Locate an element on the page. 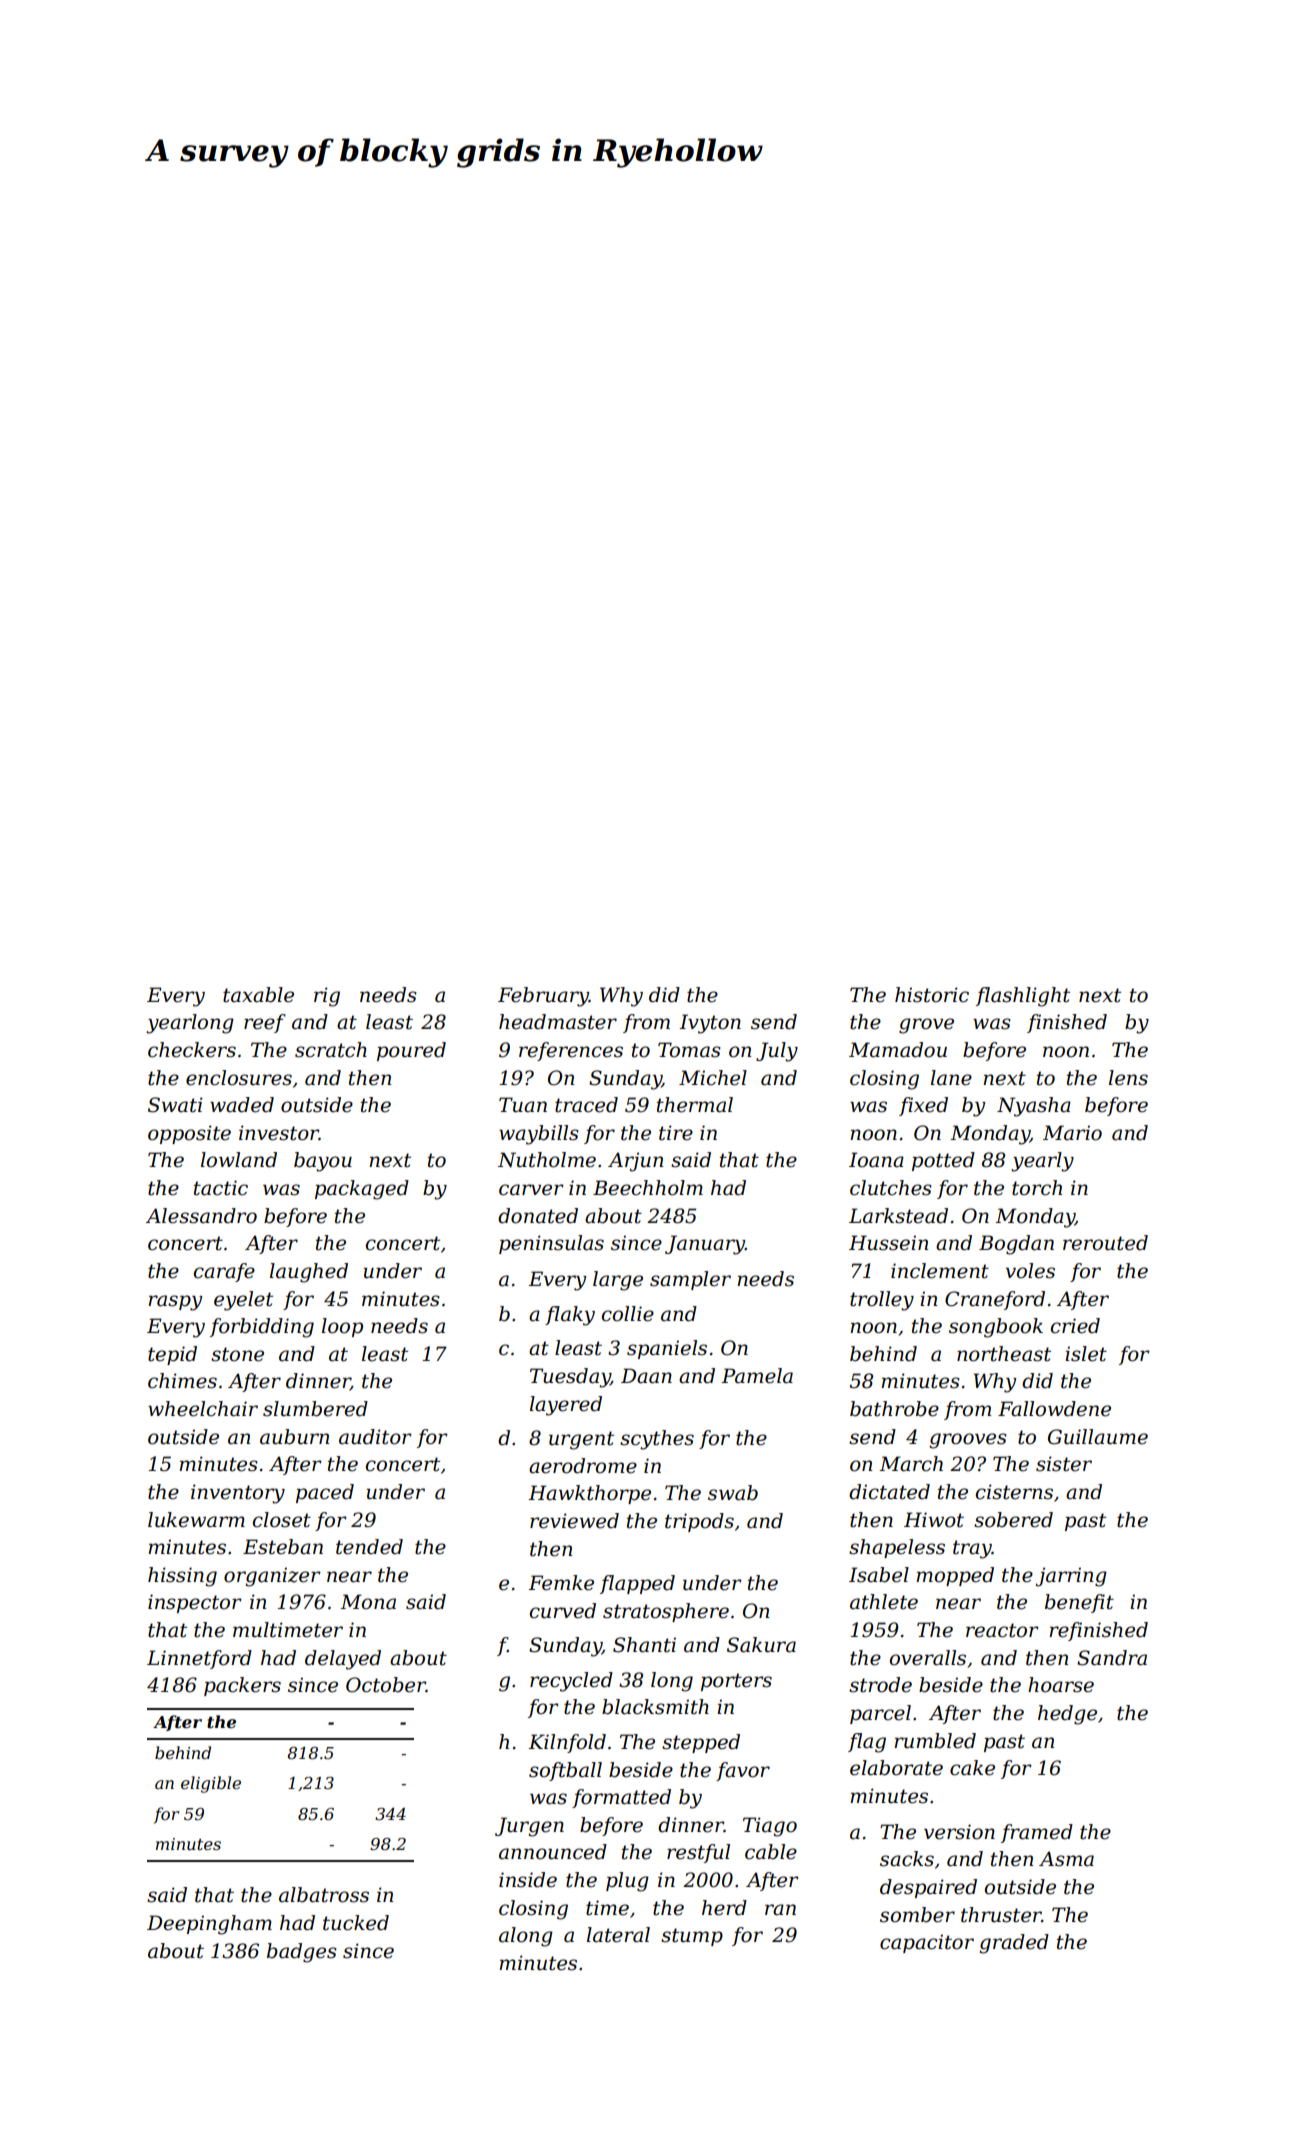 The width and height of the page is (1296, 2135). investor is located at coordinates (279, 1133).
